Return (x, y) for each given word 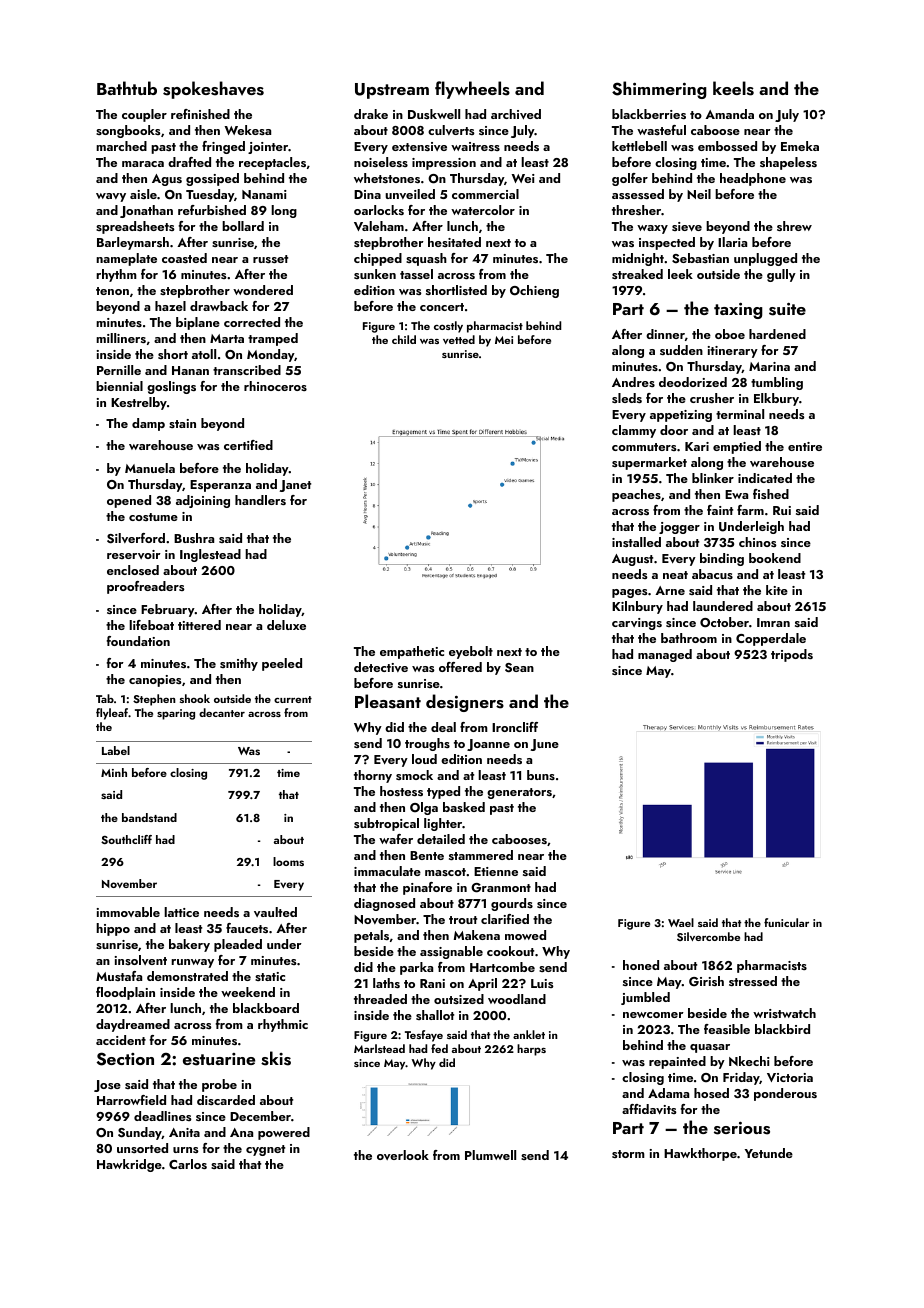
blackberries (649, 114)
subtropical (386, 824)
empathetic (412, 652)
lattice (181, 912)
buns (541, 775)
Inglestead (210, 555)
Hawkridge (129, 1165)
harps (531, 1050)
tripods (792, 655)
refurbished (212, 210)
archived (516, 114)
